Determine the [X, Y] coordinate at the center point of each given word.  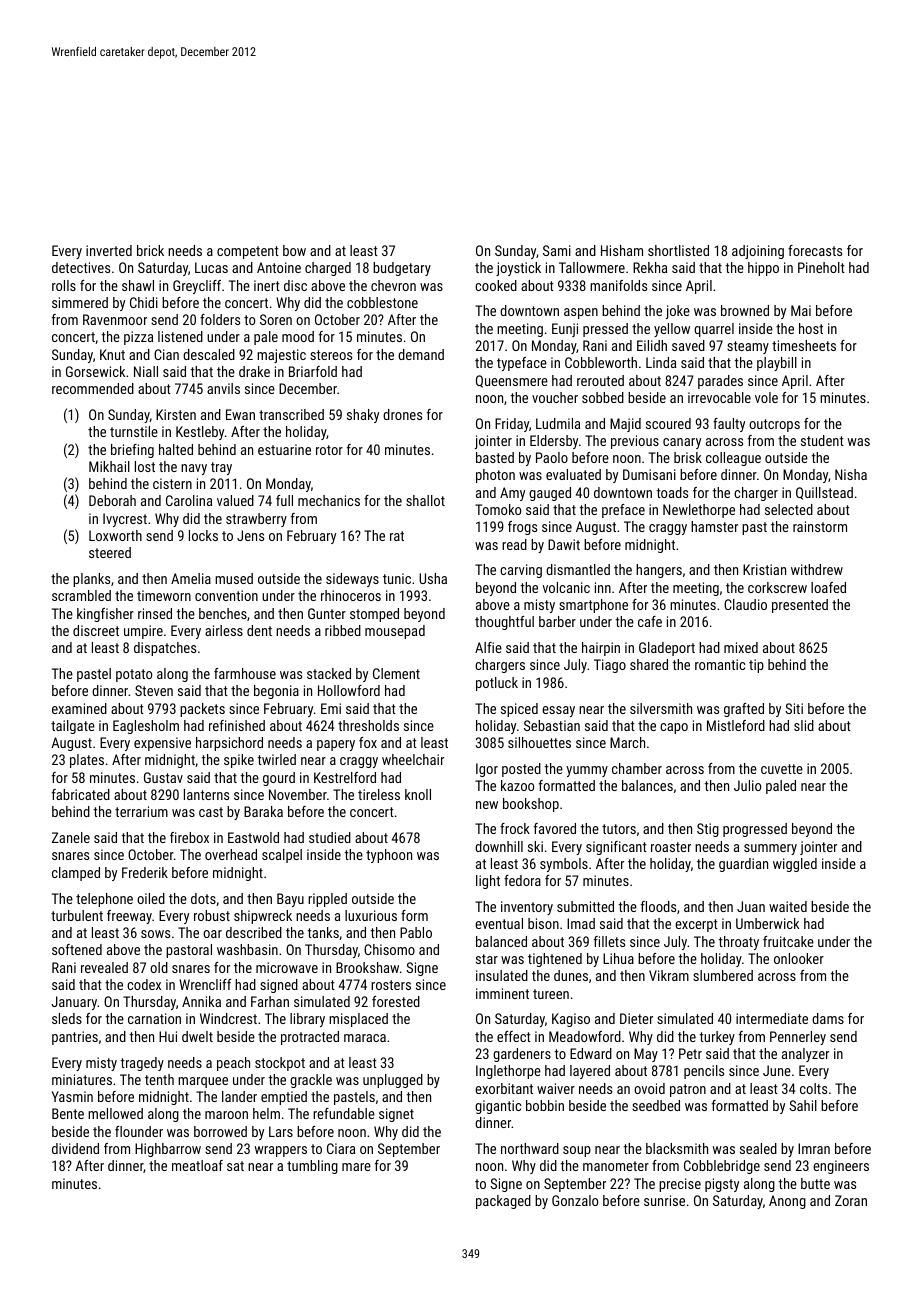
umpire [143, 632]
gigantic [498, 1107]
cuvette [782, 769]
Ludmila [558, 423]
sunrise [664, 1200]
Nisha [851, 474]
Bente [68, 1113]
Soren [276, 319]
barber [557, 621]
